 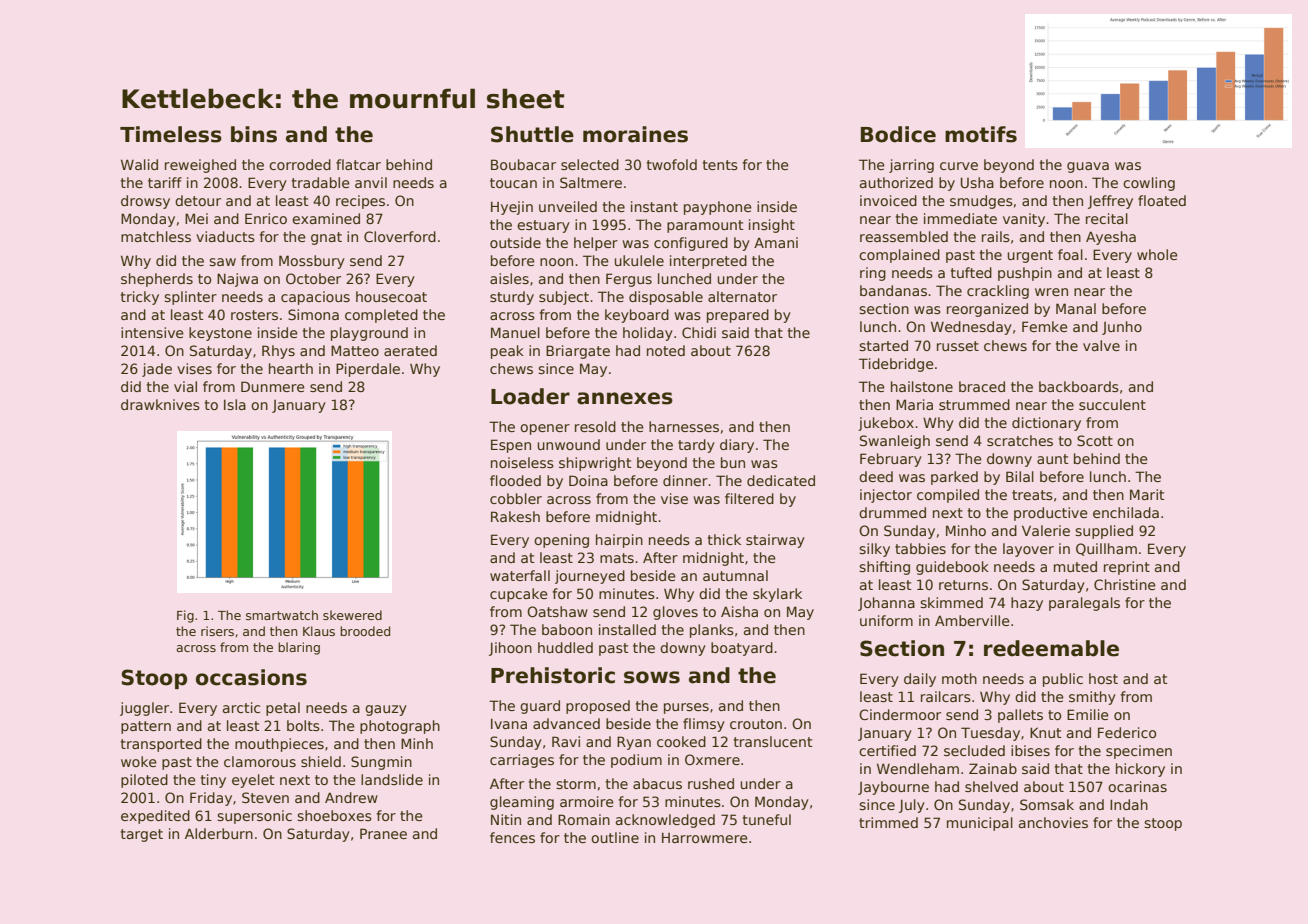 What do you see at coordinates (217, 631) in the image?
I see `risers` at bounding box center [217, 631].
